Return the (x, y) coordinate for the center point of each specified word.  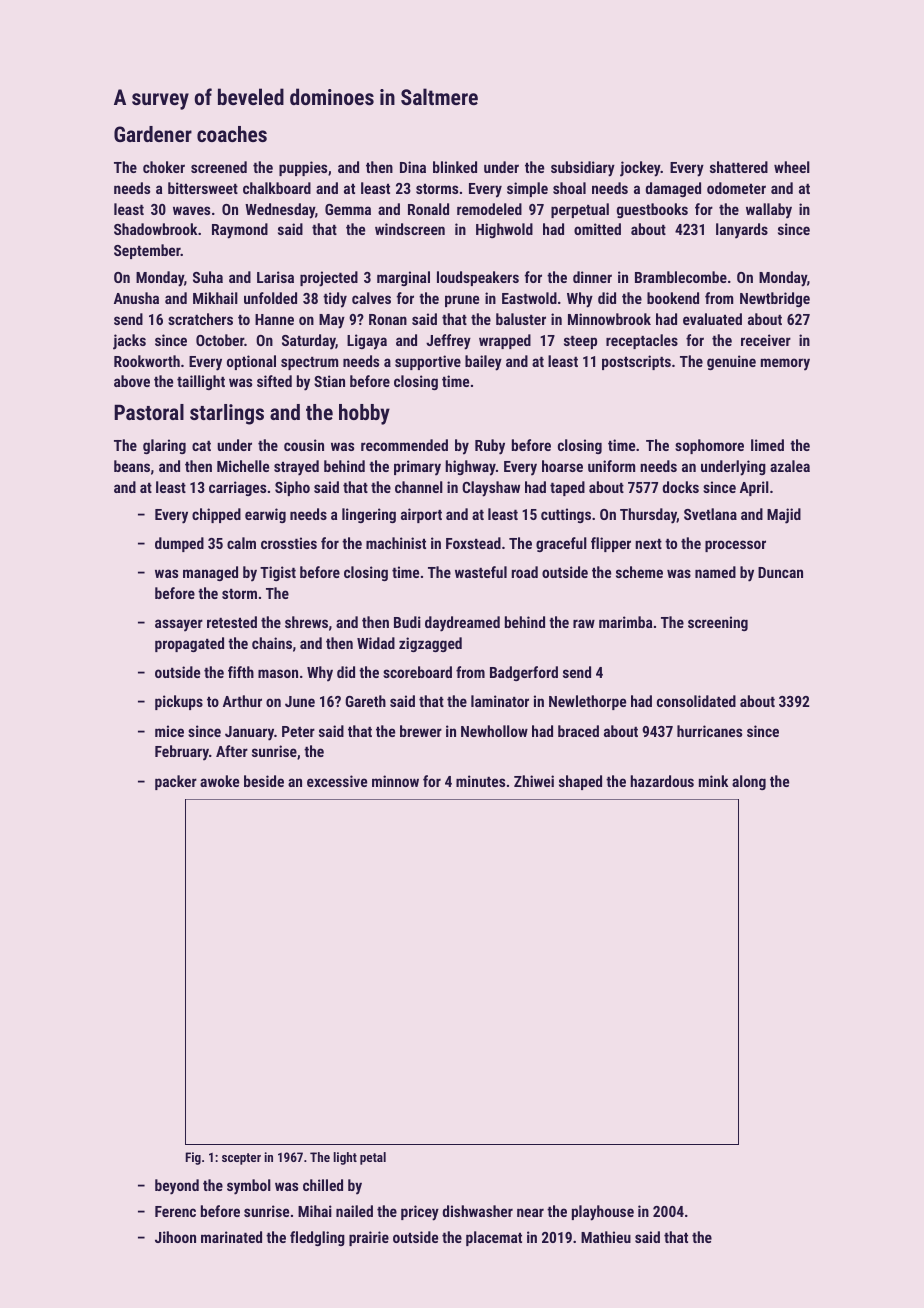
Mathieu (606, 1237)
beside (264, 781)
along (749, 782)
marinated (231, 1237)
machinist (396, 543)
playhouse (603, 1213)
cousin (304, 445)
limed (767, 445)
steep (580, 342)
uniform (611, 466)
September (147, 251)
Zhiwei (534, 781)
